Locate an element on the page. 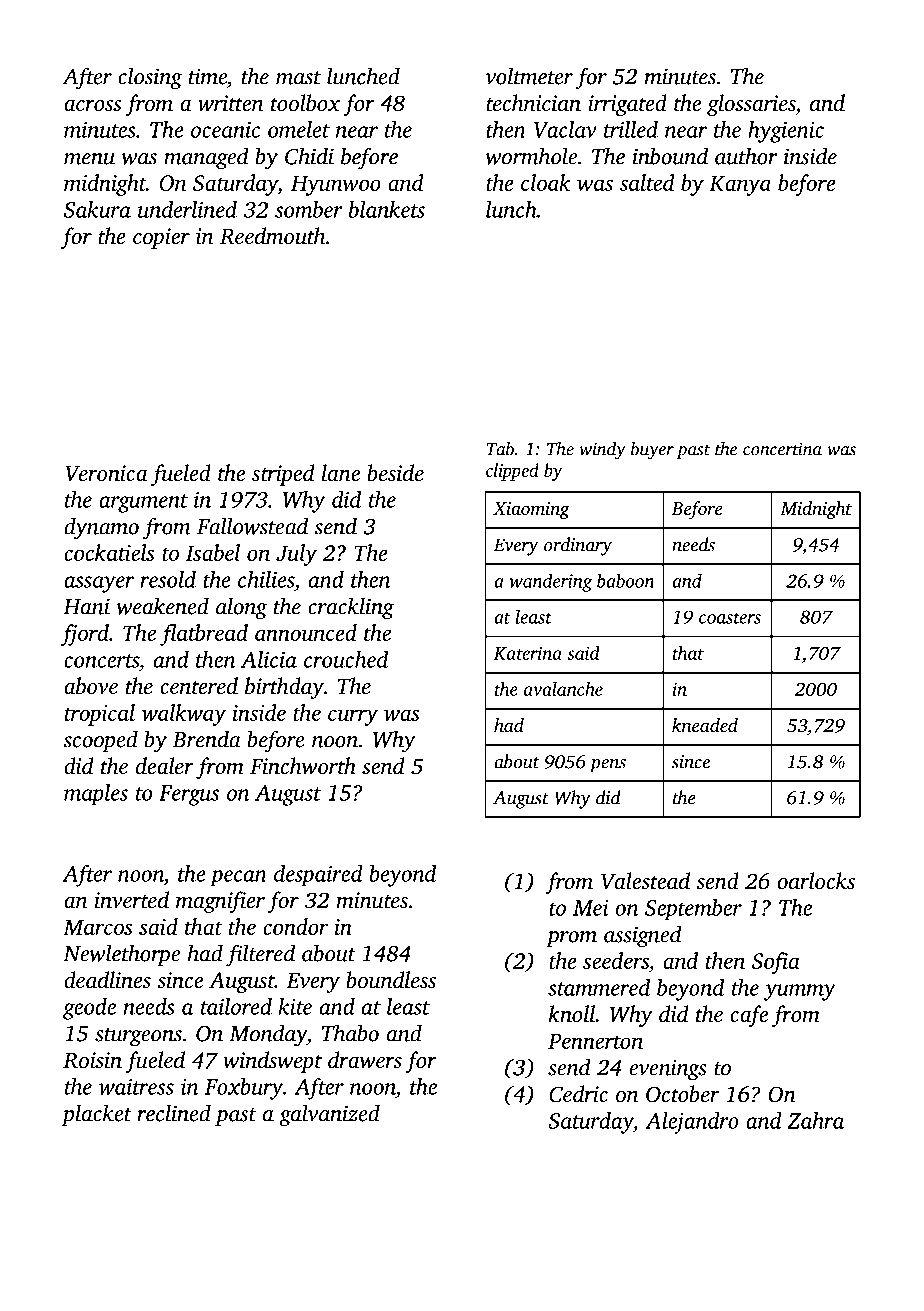 Image resolution: width=924 pixels, height=1311 pixels. Zahra is located at coordinates (815, 1120).
